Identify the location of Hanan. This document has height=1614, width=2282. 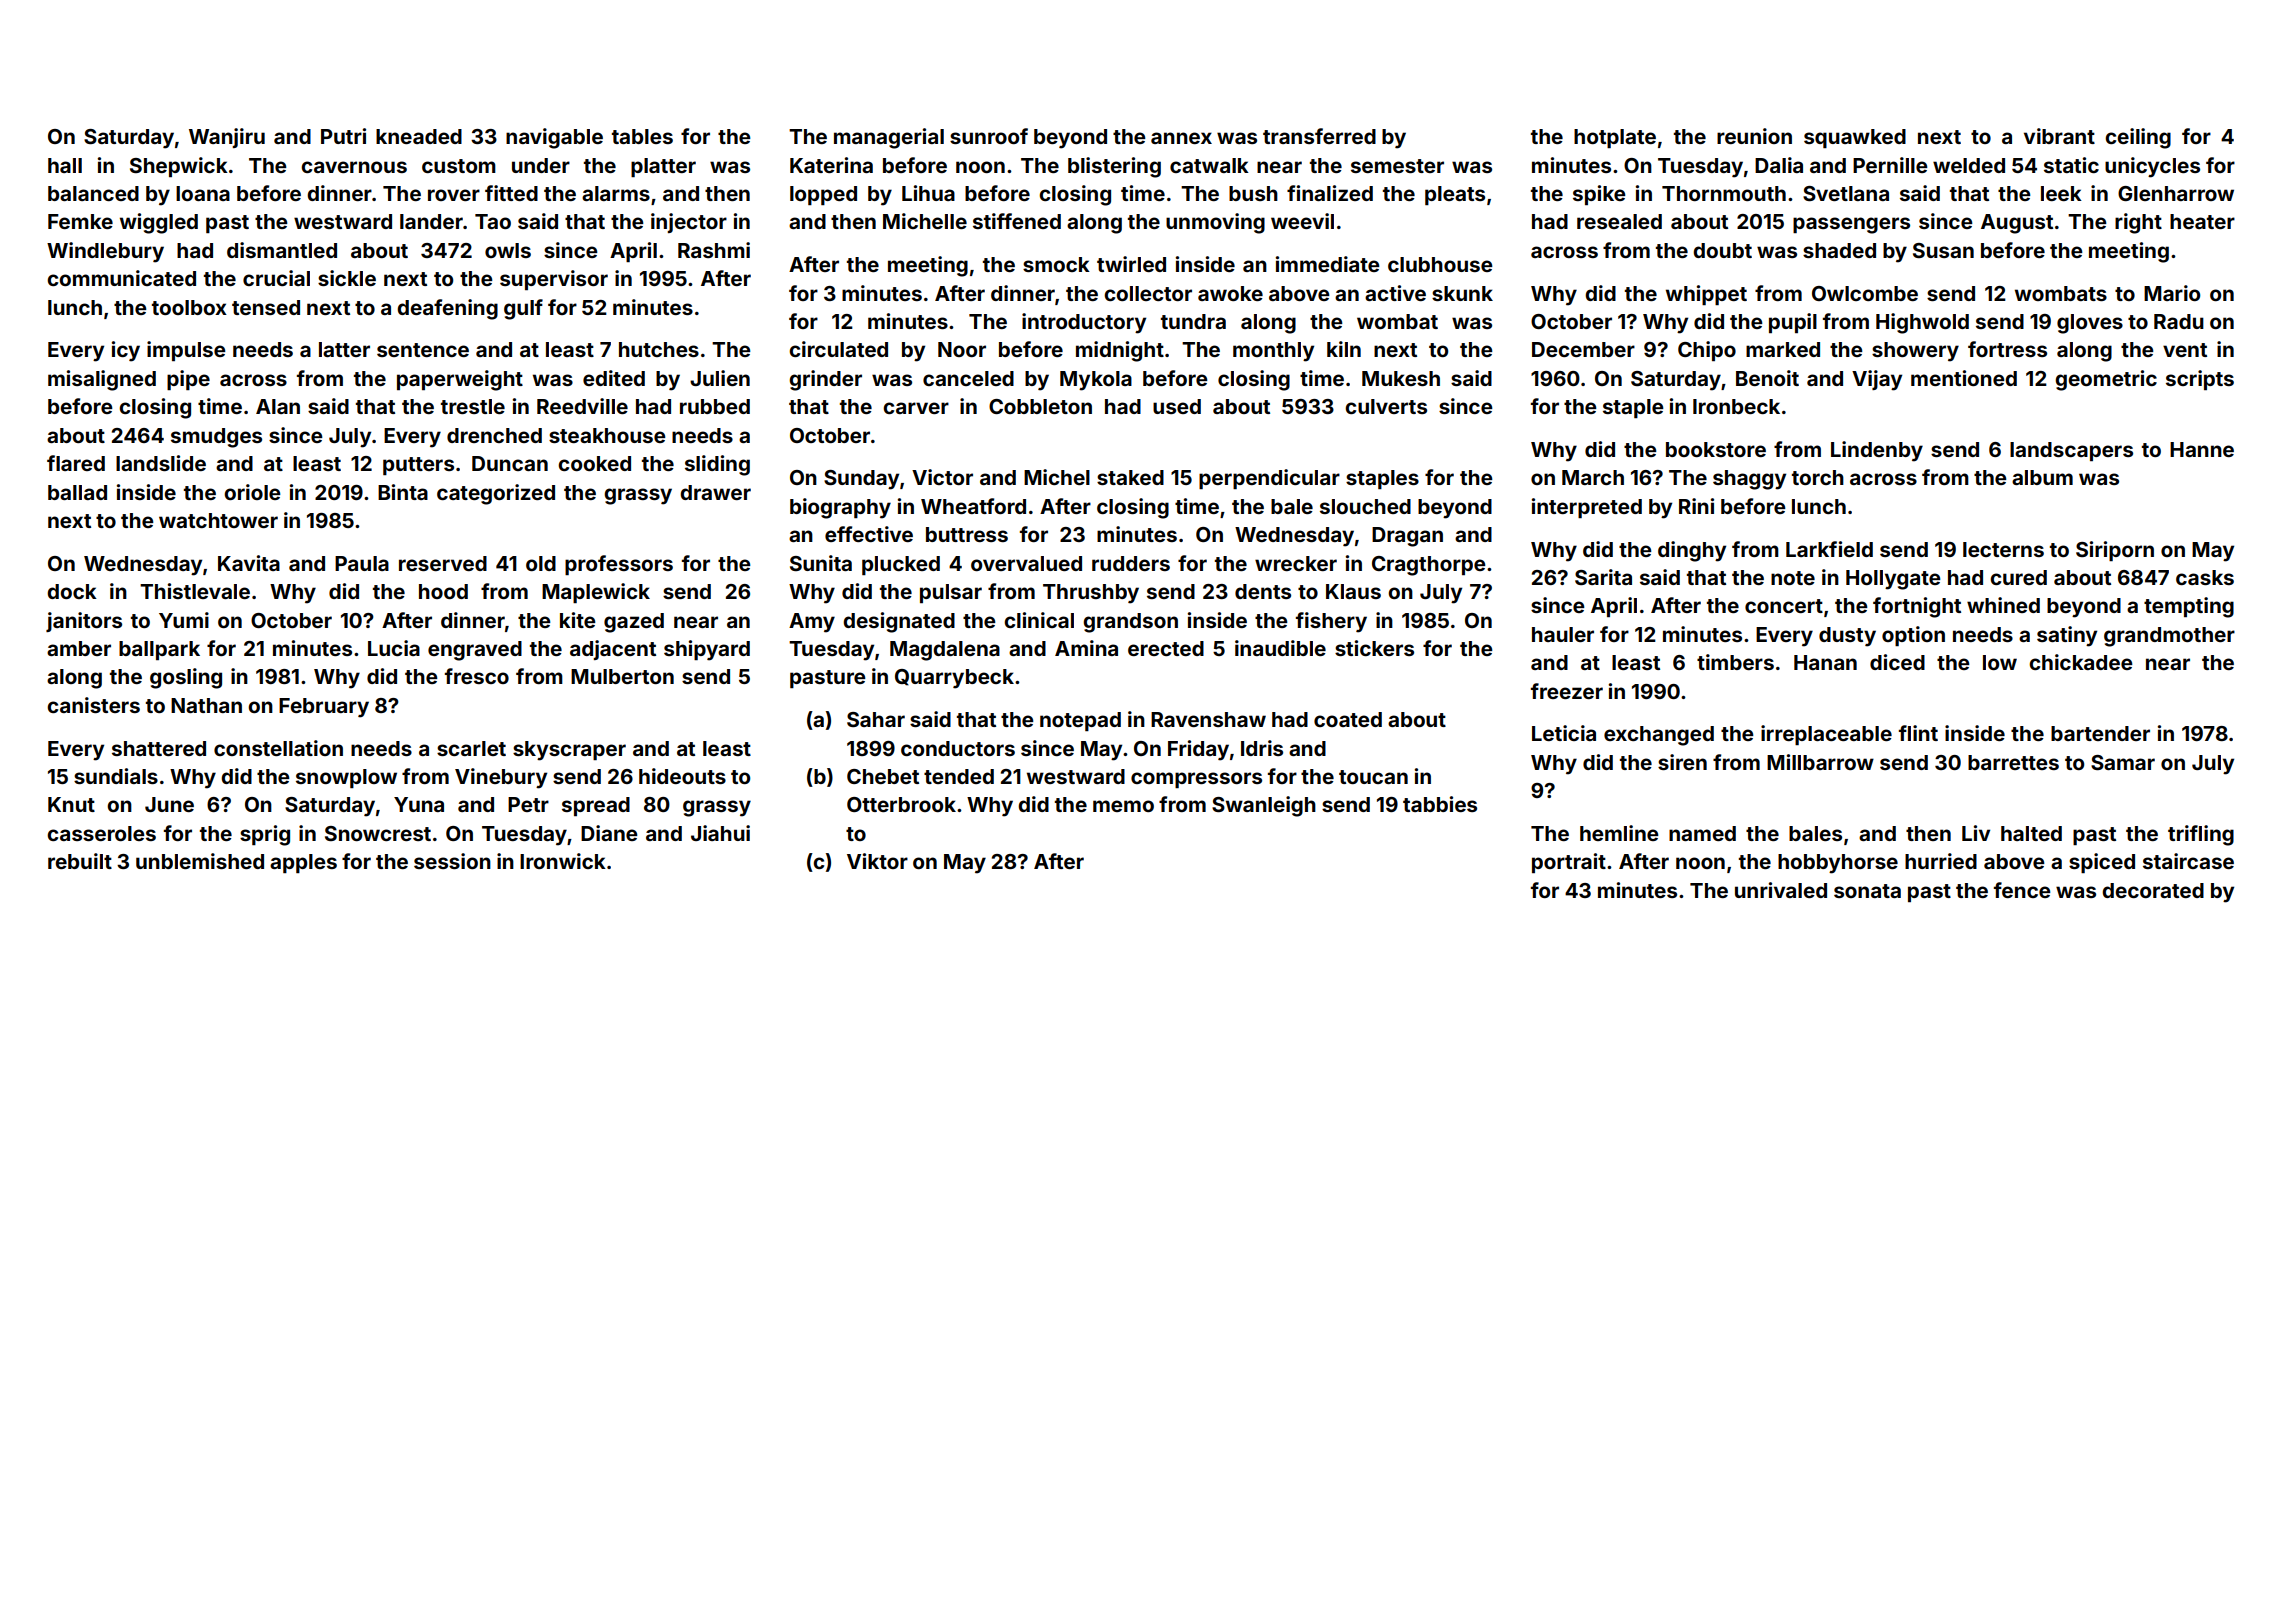
(1825, 662).
